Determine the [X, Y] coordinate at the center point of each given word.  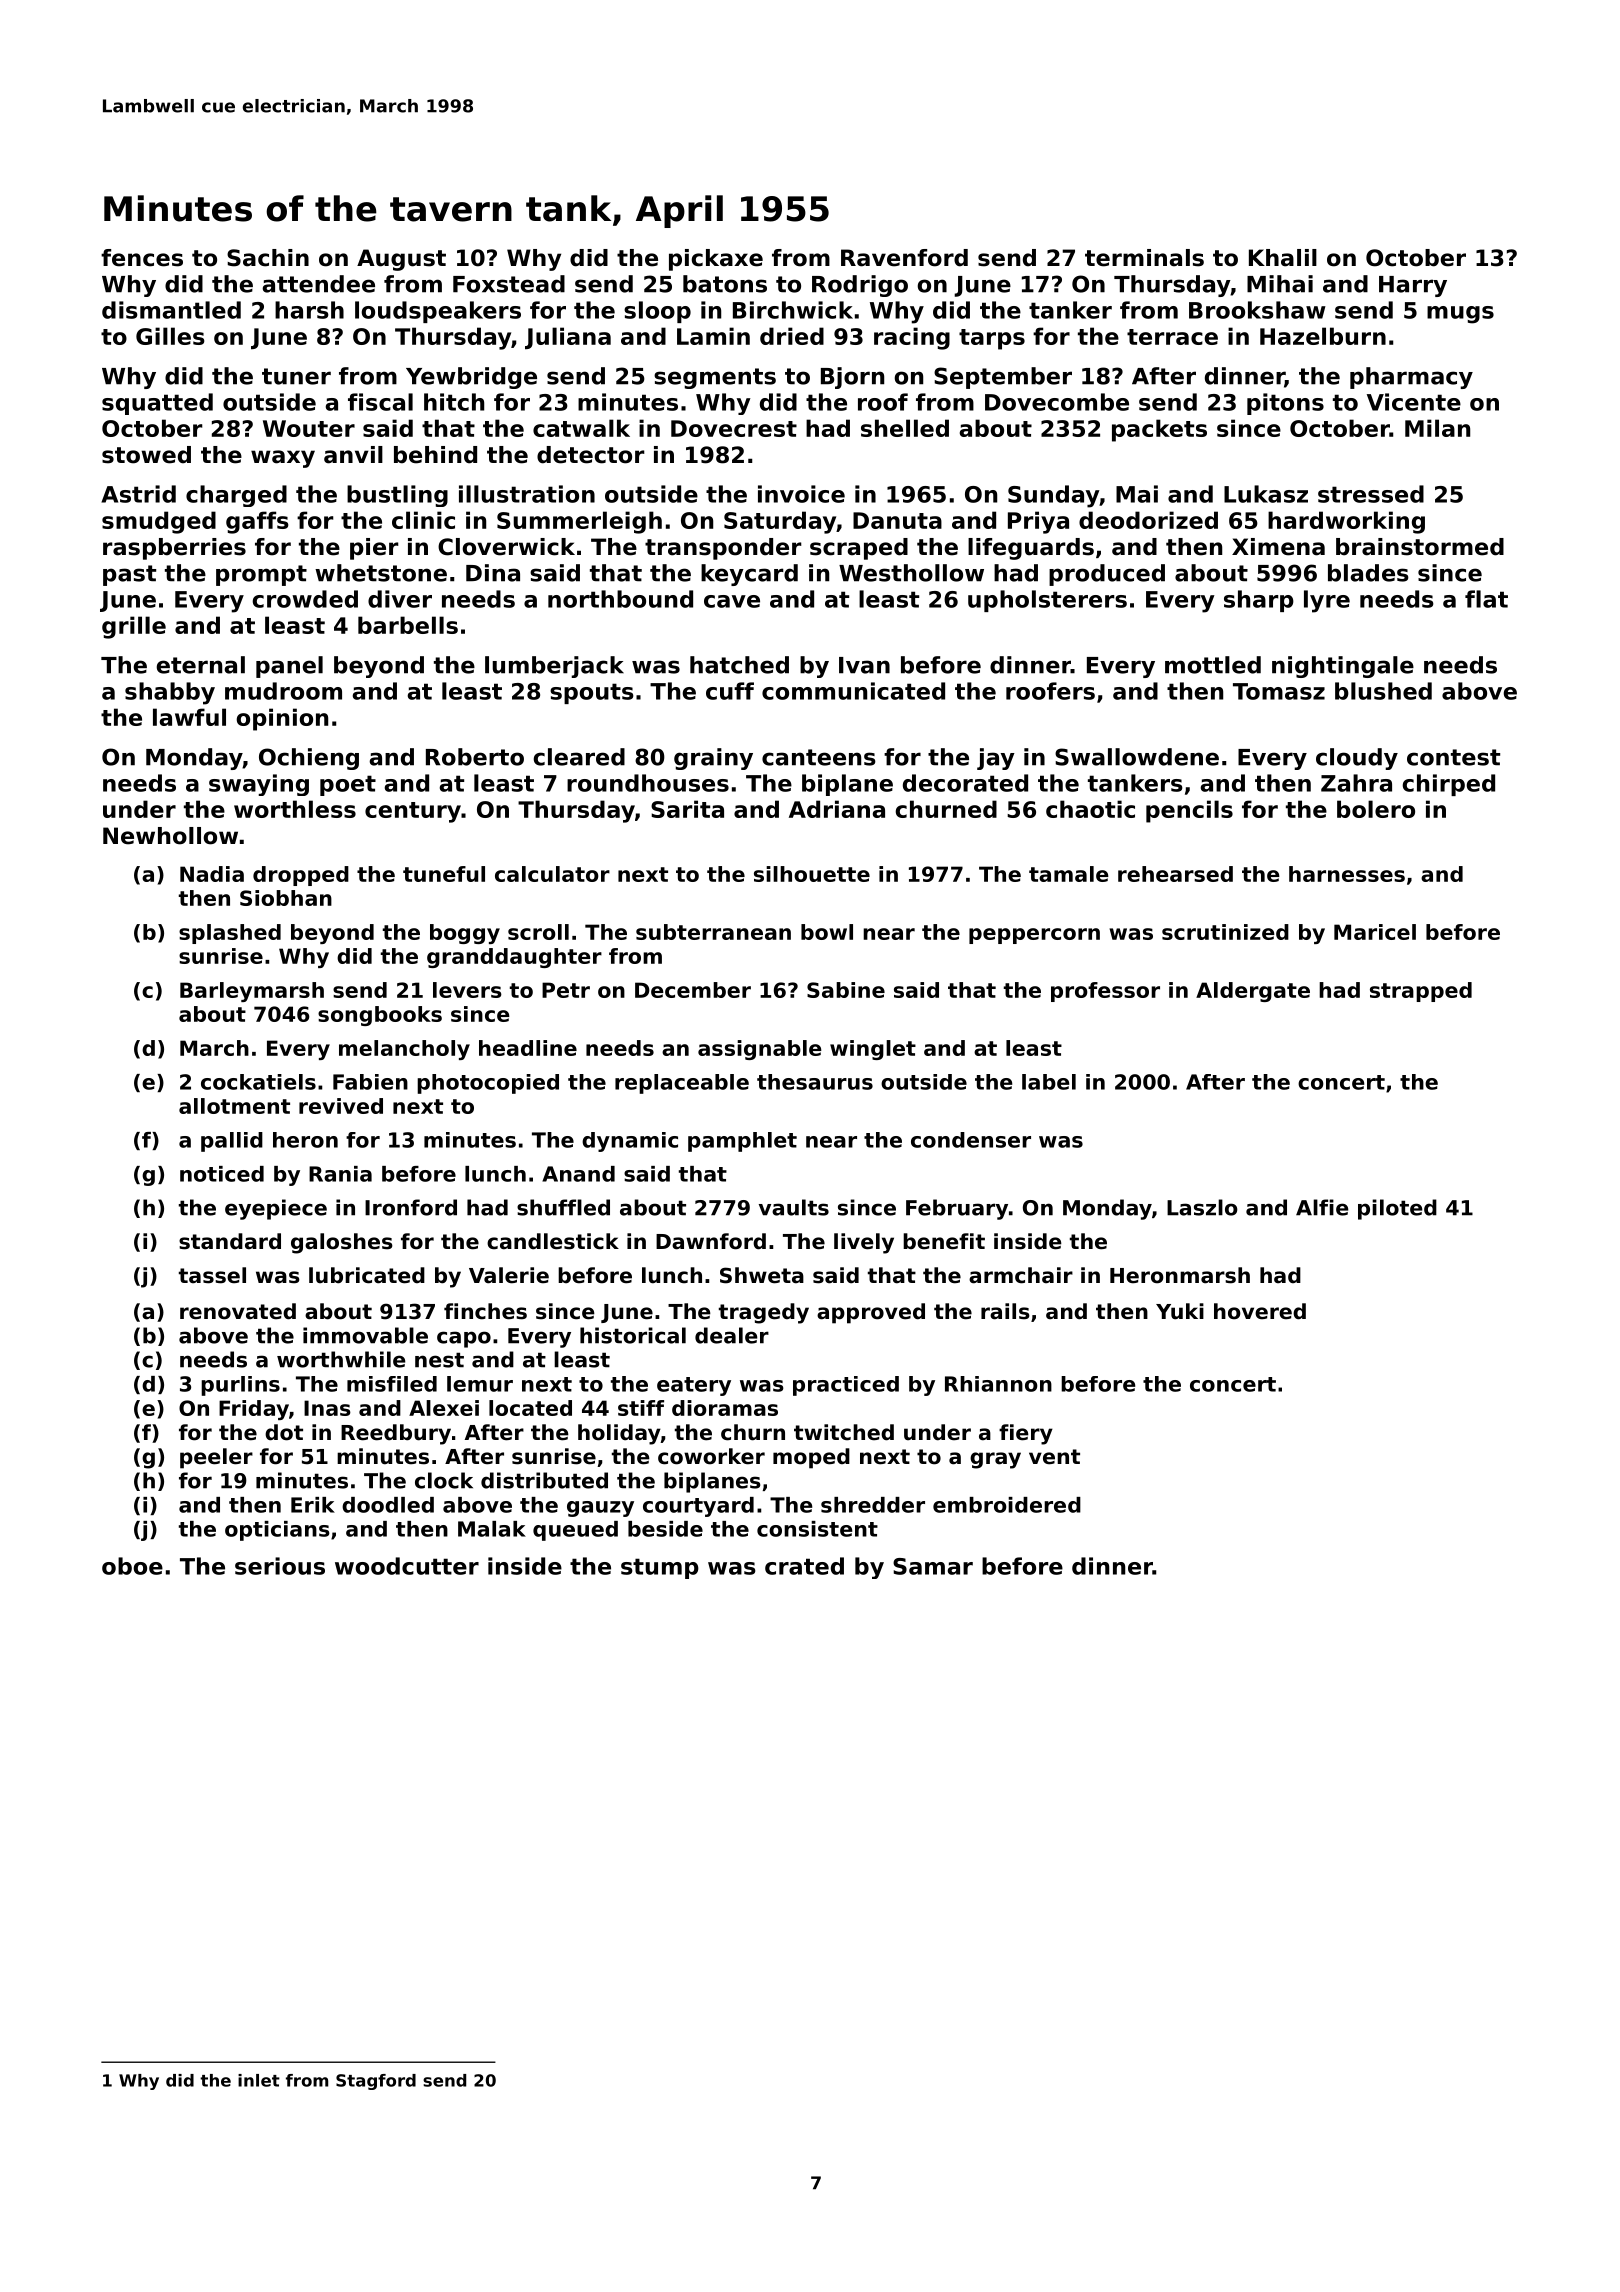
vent [1054, 1457]
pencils [1189, 811]
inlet [259, 2080]
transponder [723, 549]
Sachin [268, 258]
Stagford [376, 2082]
